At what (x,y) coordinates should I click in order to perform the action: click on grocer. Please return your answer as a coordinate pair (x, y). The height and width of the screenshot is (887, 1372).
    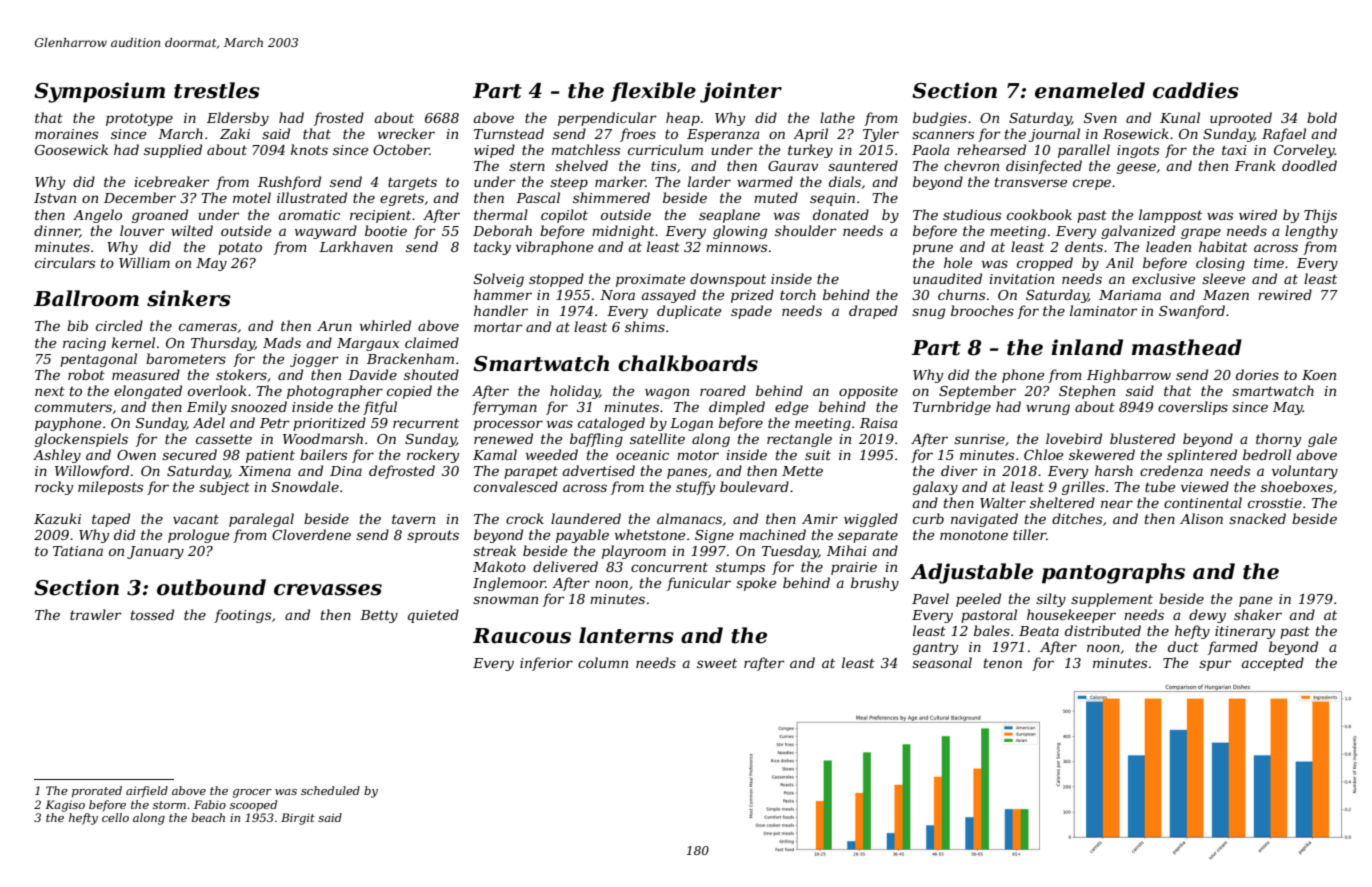
    Looking at the image, I should click on (252, 793).
